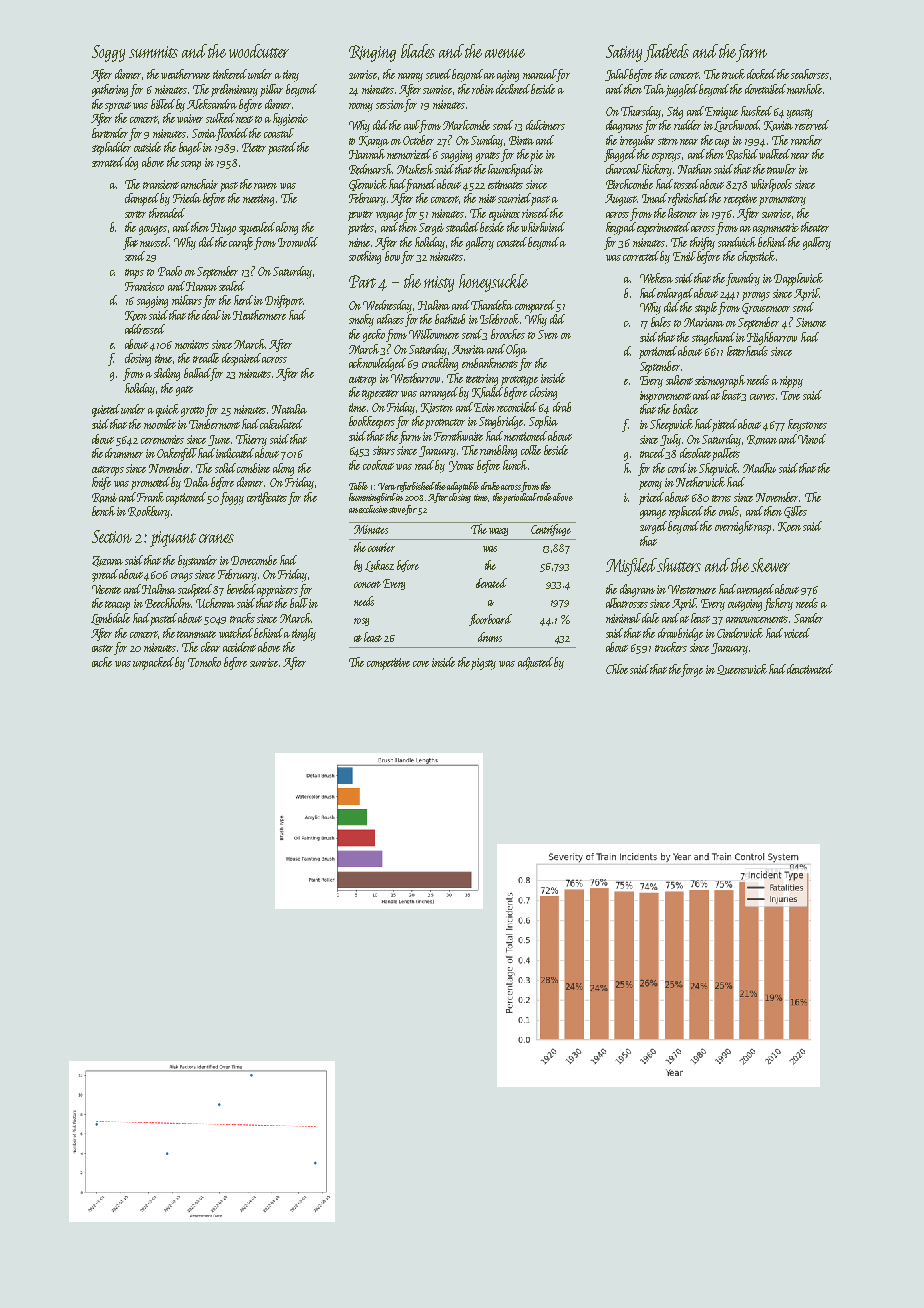  I want to click on curves, so click(762, 397).
